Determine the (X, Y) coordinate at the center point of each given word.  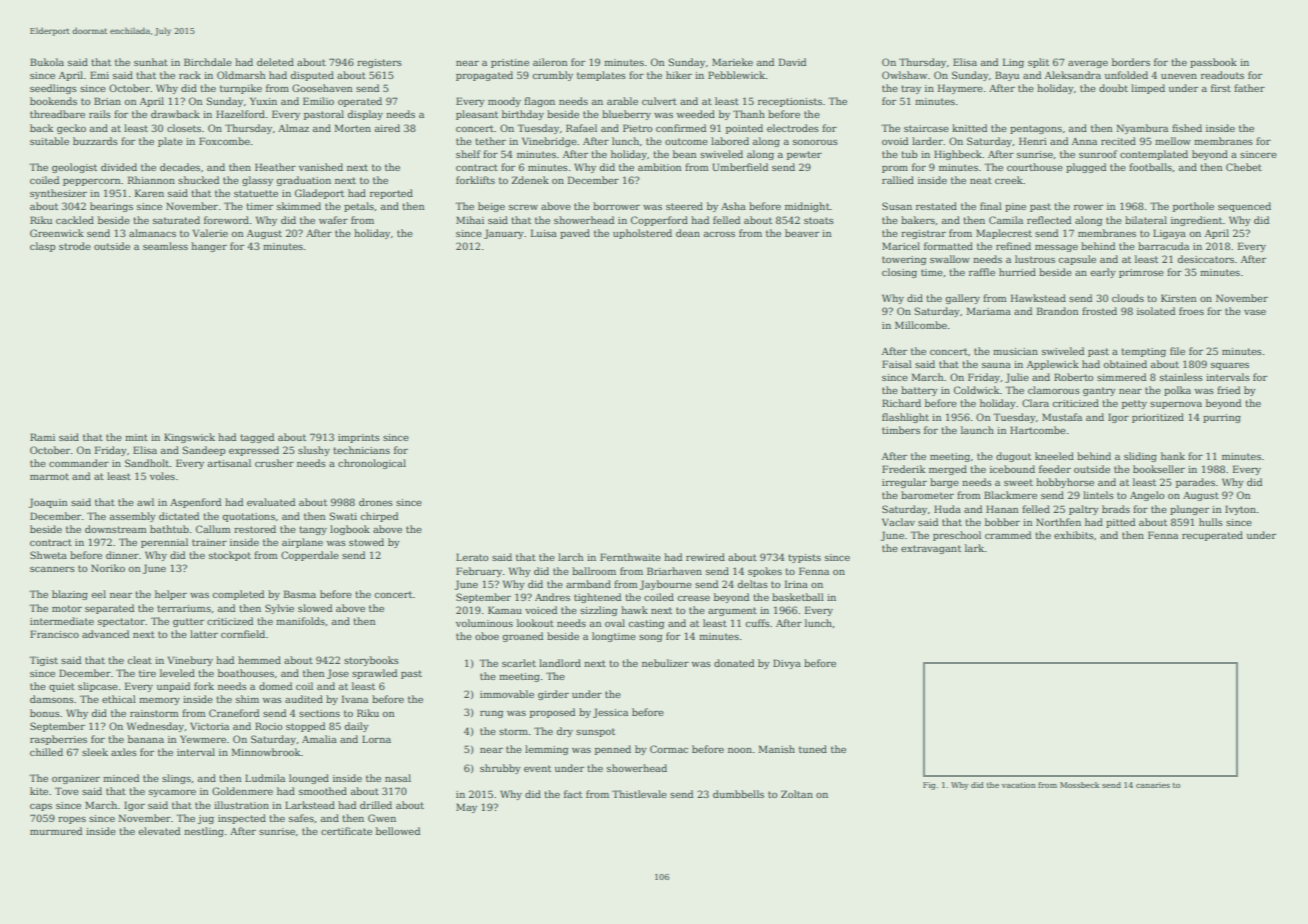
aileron (550, 62)
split (1038, 63)
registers (379, 63)
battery (919, 391)
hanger (209, 247)
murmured (56, 831)
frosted (1099, 311)
